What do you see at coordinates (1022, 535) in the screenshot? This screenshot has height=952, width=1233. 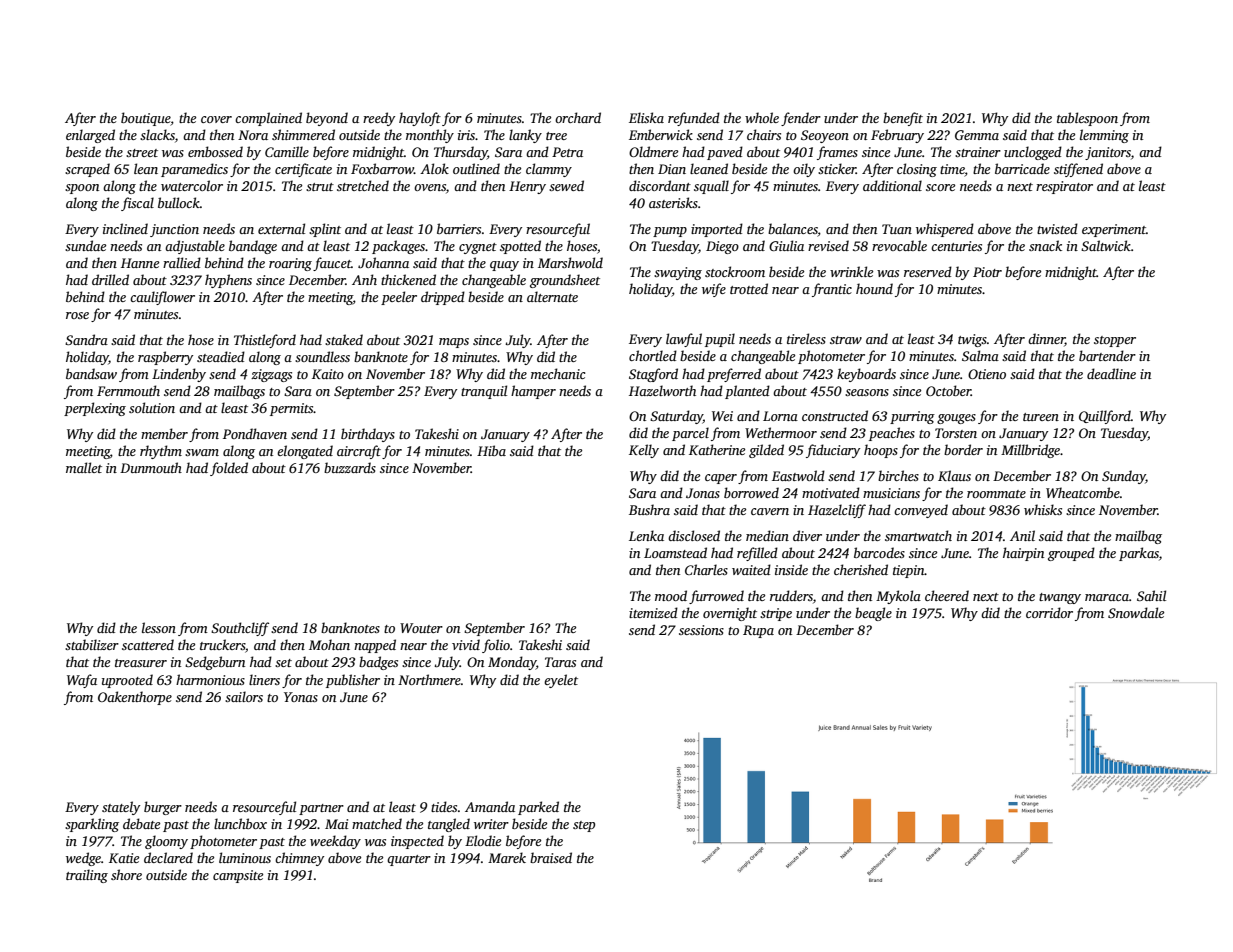 I see `Anil` at bounding box center [1022, 535].
